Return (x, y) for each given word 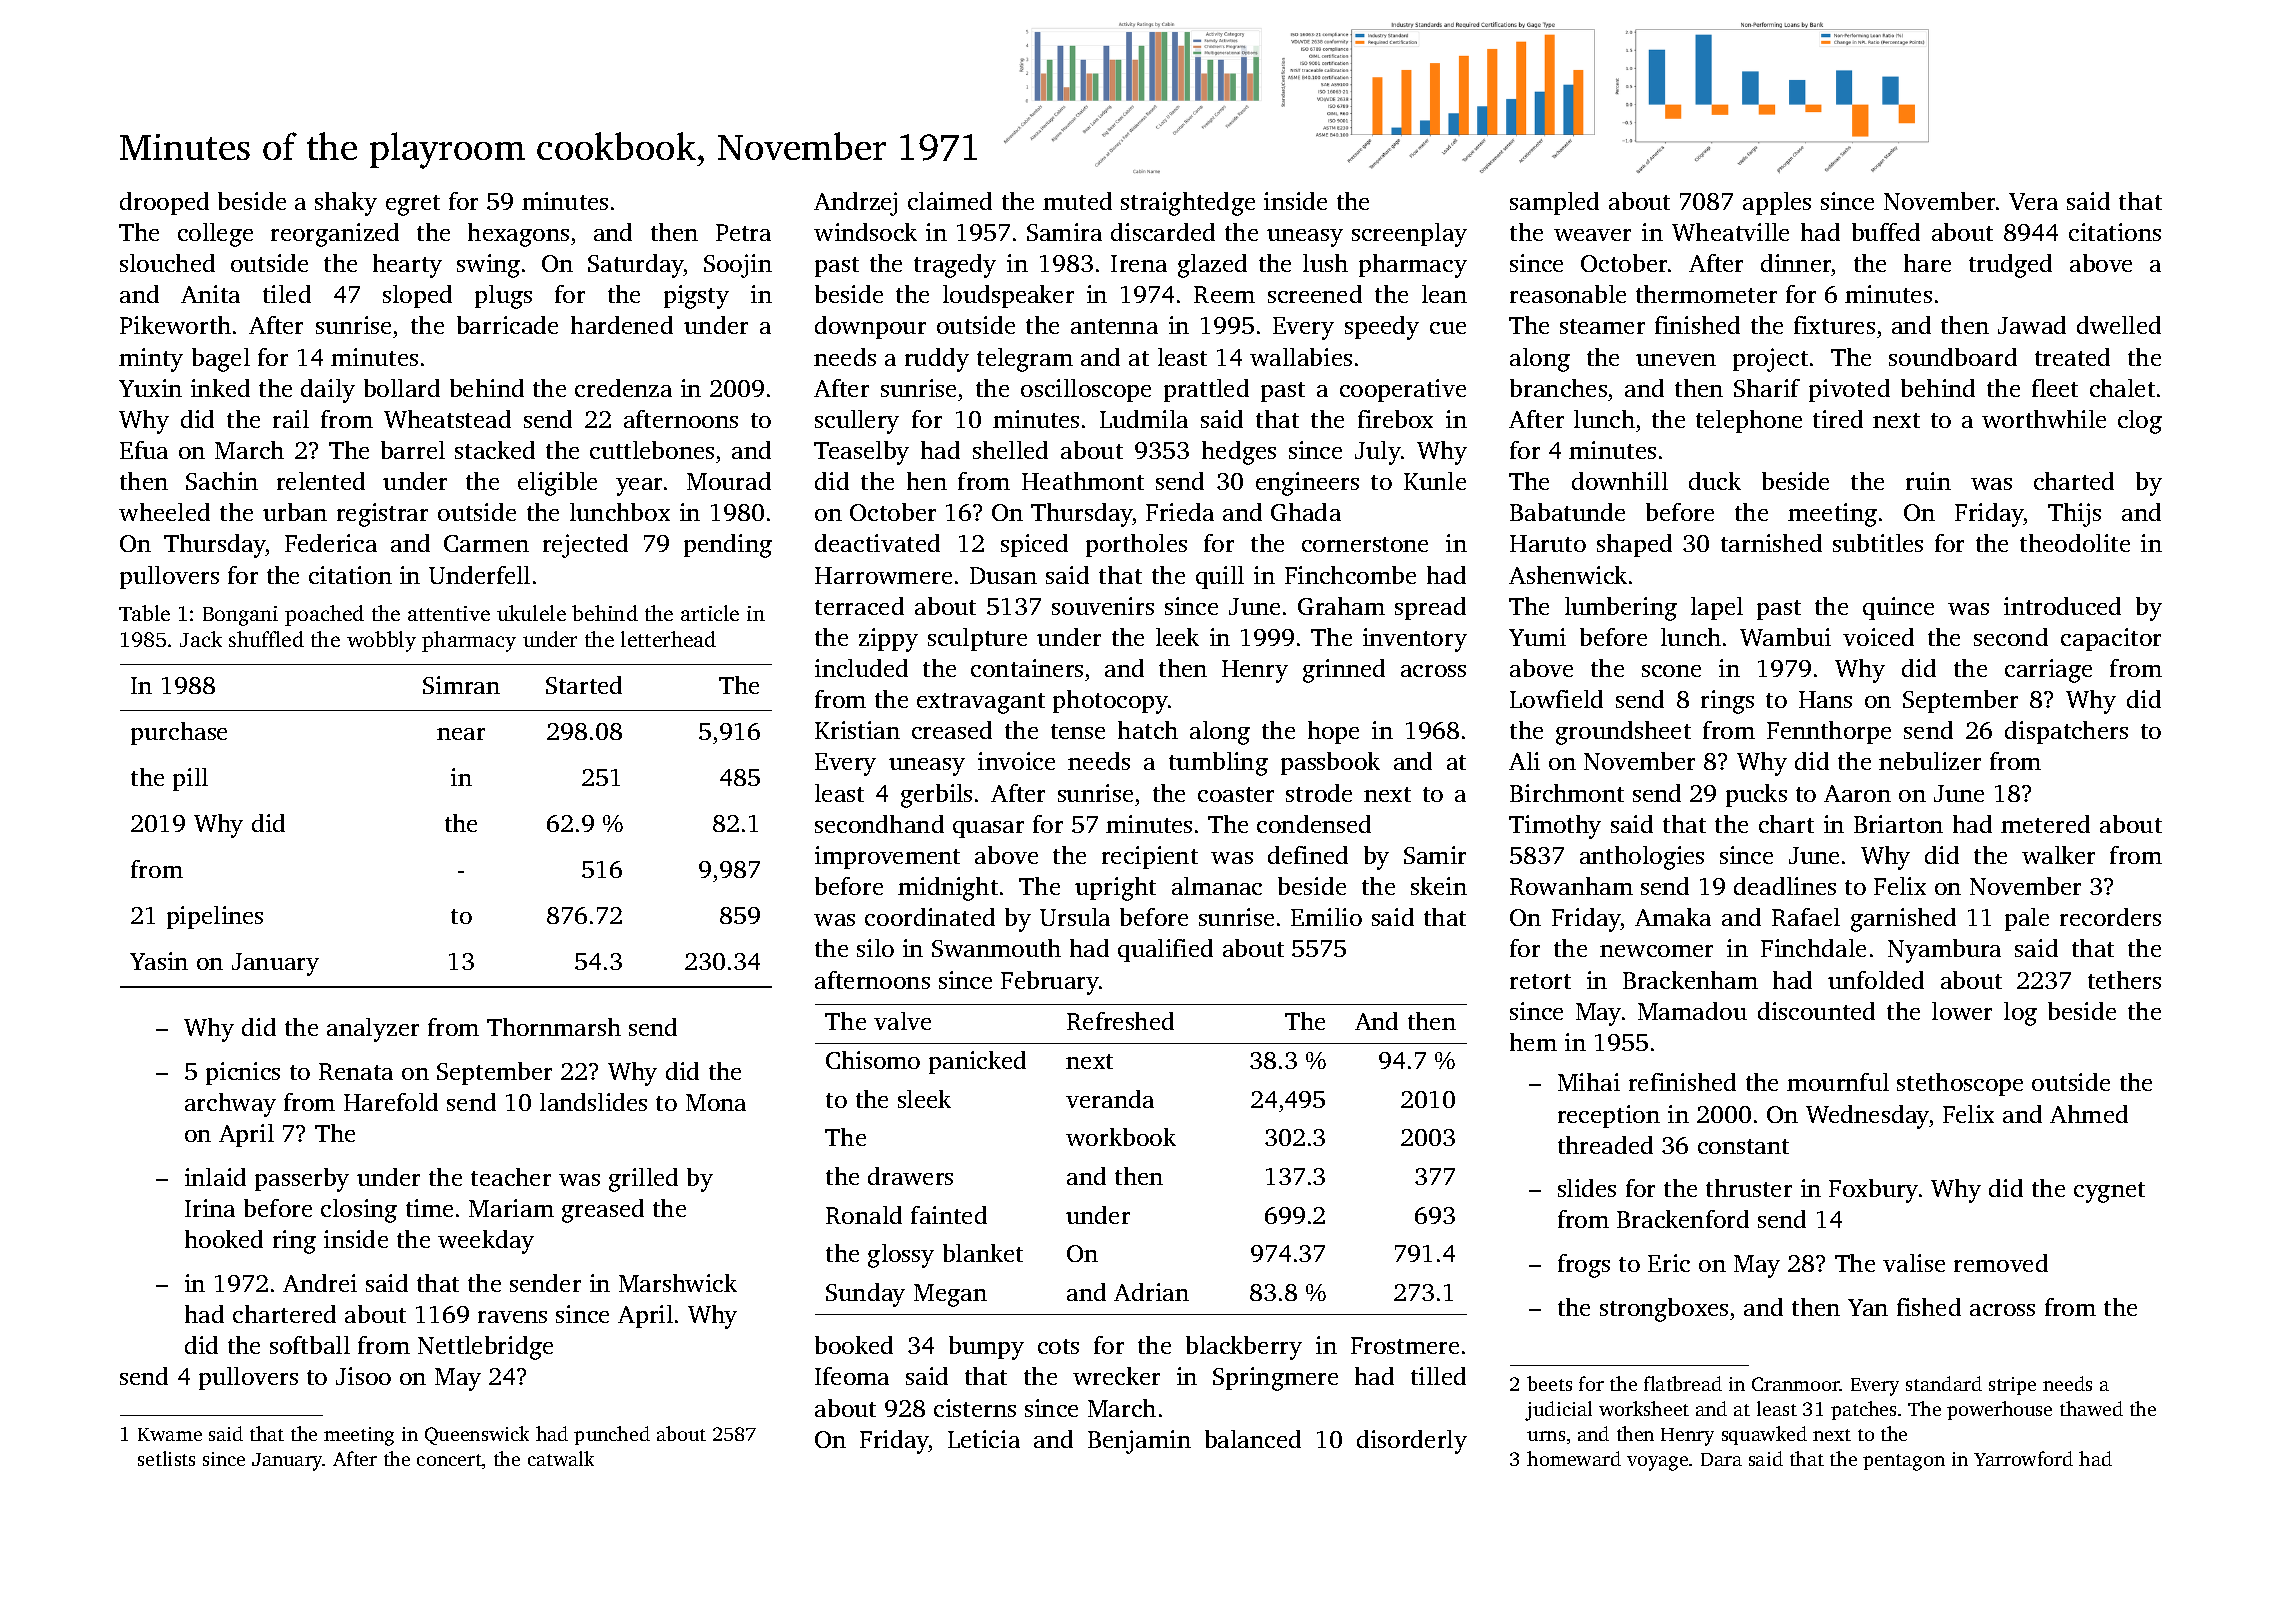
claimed (950, 201)
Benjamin (1139, 1442)
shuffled (266, 639)
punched (612, 1435)
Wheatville (1730, 232)
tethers (2124, 980)
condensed (1314, 824)
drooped (164, 203)
